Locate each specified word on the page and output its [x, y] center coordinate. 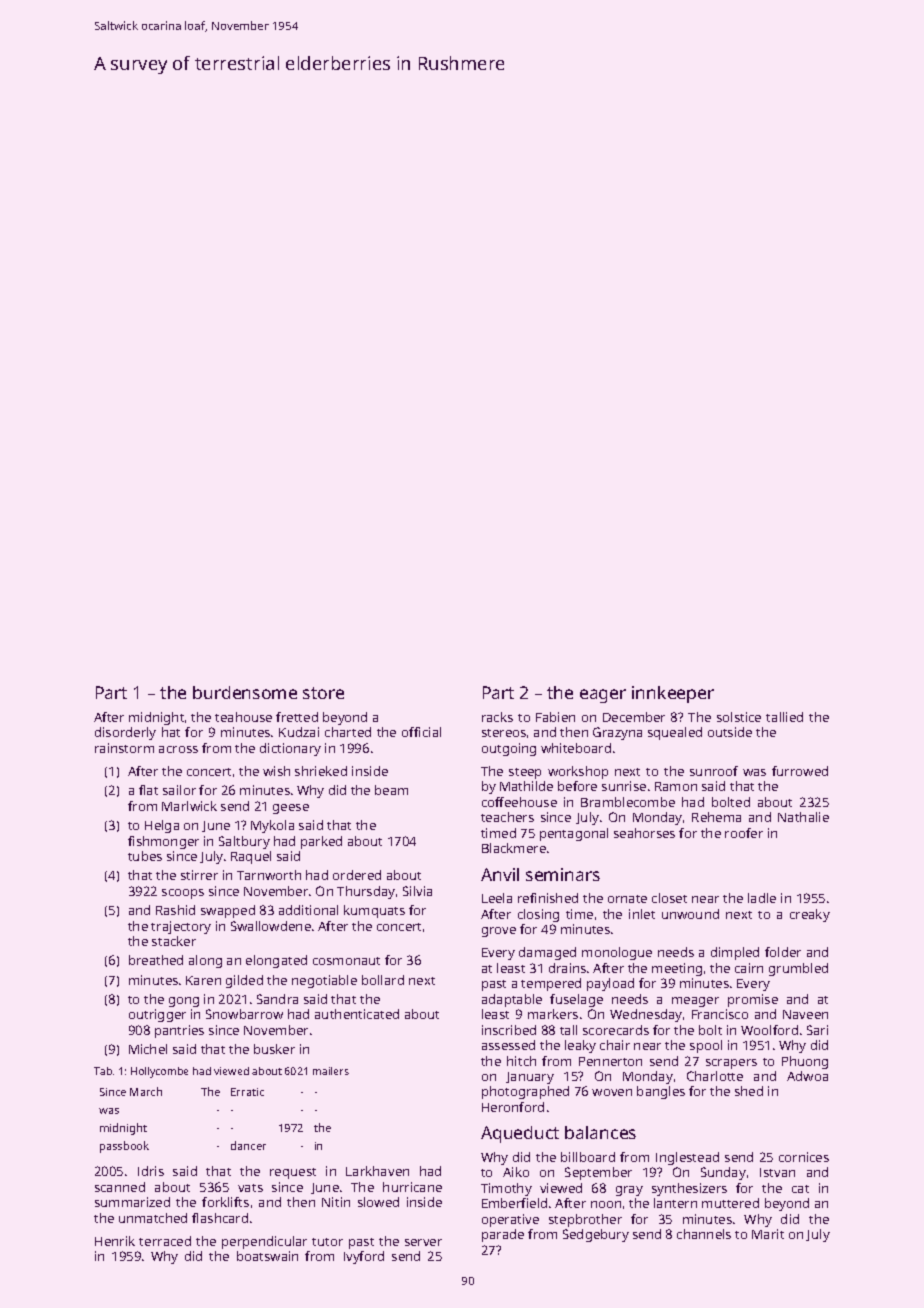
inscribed [509, 1030]
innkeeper [673, 694]
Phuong [805, 1062]
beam [391, 790]
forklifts [225, 1202]
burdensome [245, 692]
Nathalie [803, 817]
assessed [508, 1045]
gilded [244, 981]
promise [753, 1000]
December [634, 717]
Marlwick [189, 806]
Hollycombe [159, 1072]
